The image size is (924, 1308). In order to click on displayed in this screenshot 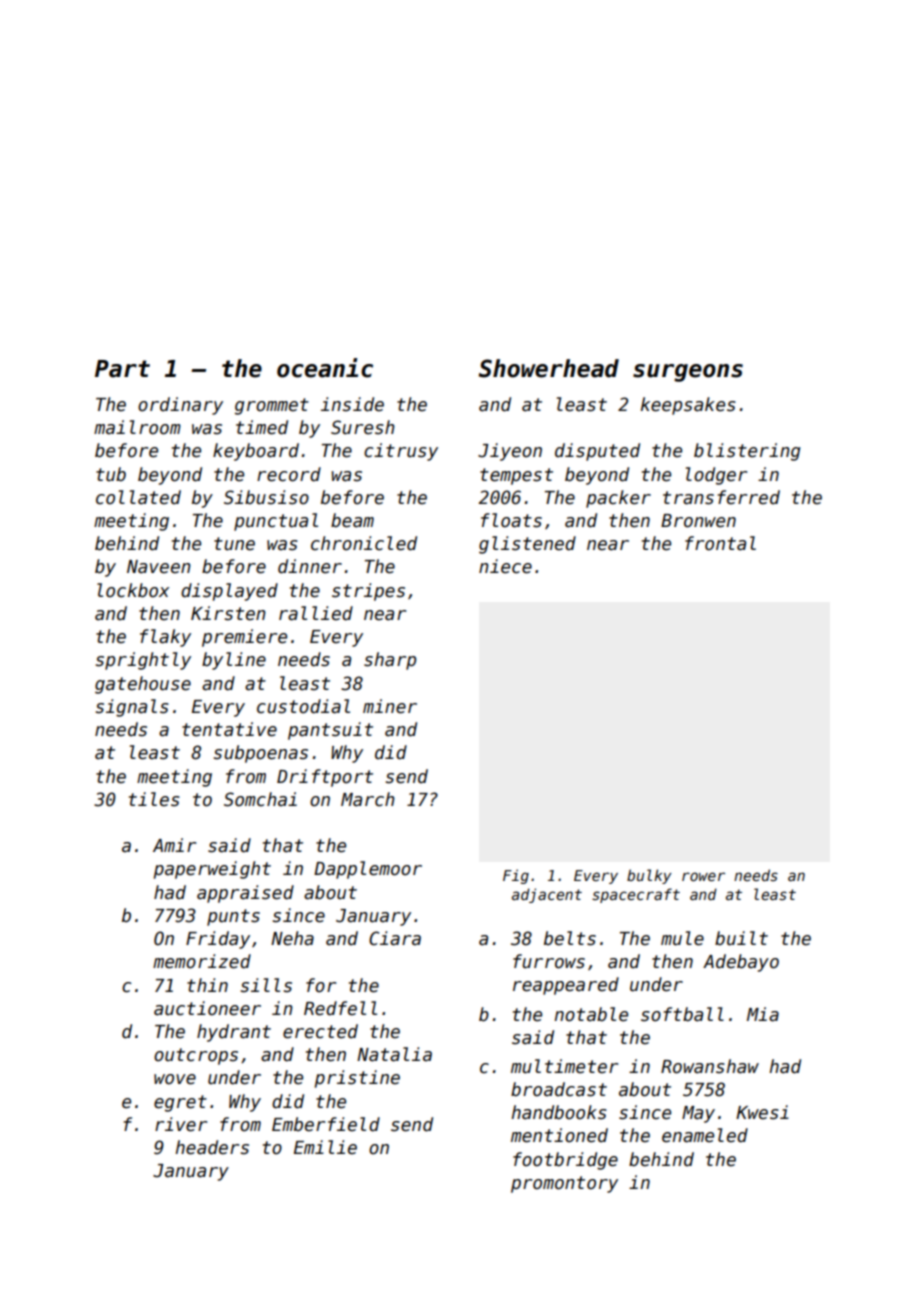, I will do `click(229, 592)`.
